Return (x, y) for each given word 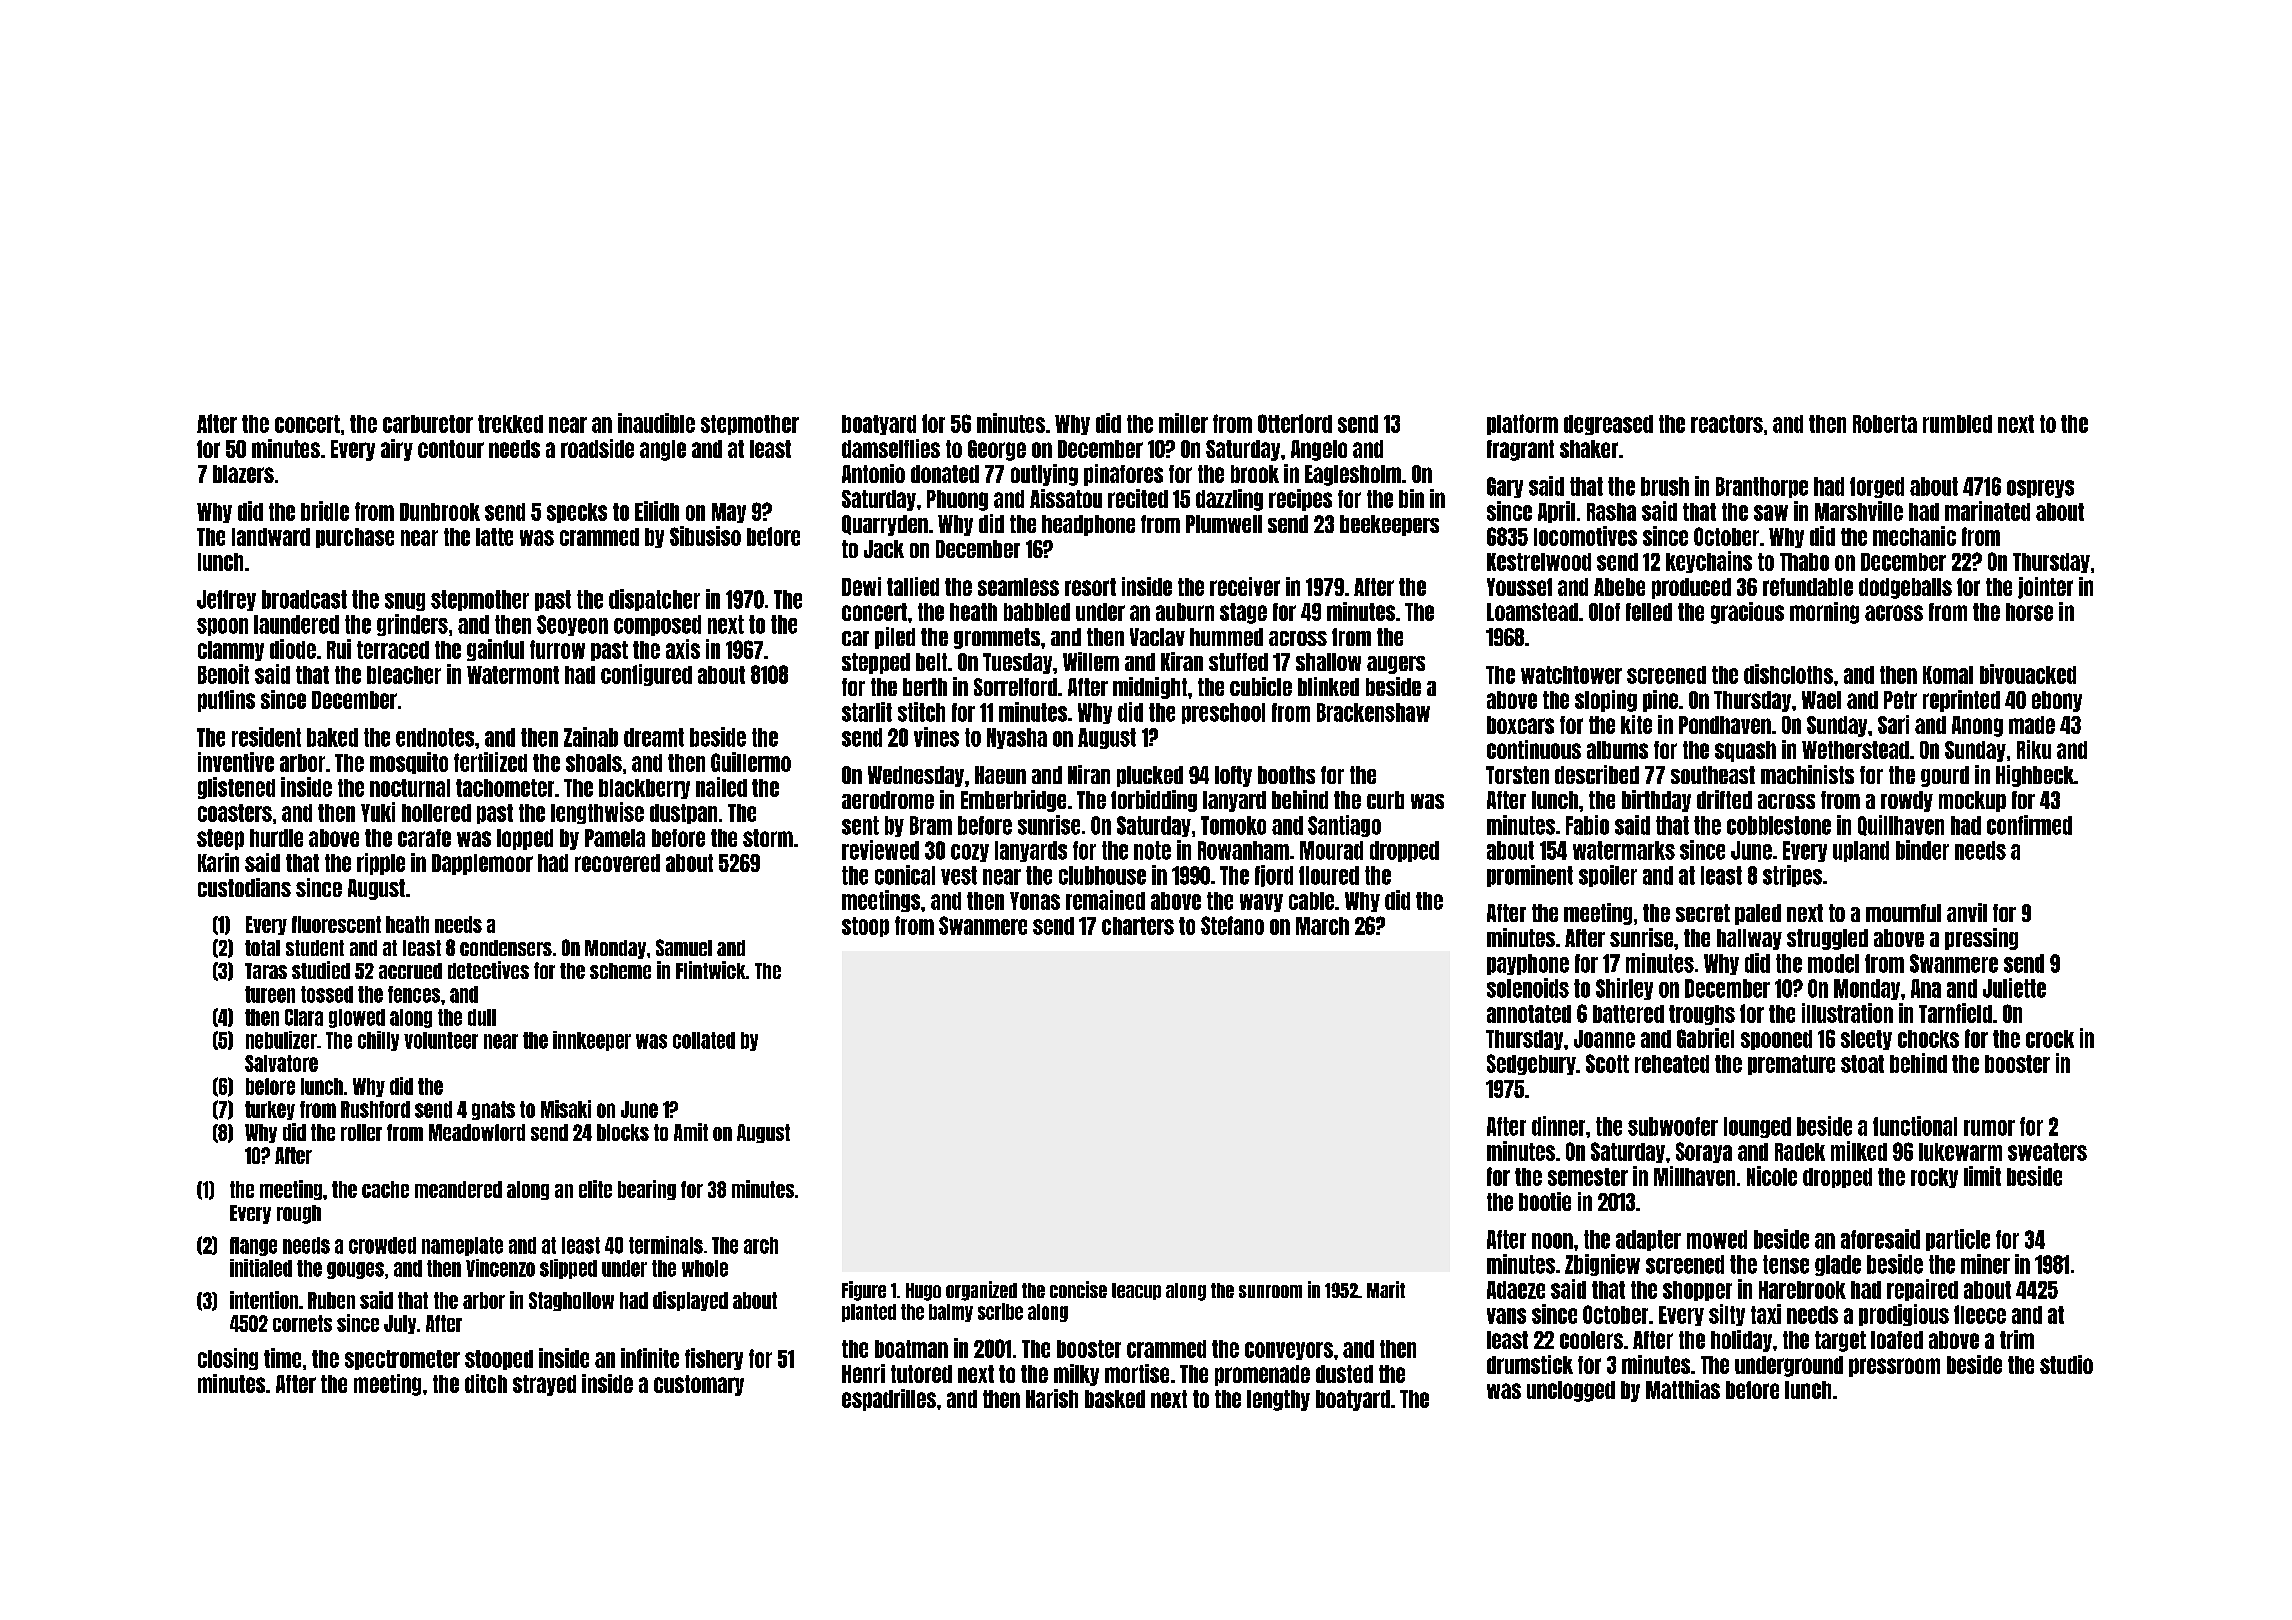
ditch (486, 1383)
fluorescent (336, 924)
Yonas (1035, 901)
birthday (1656, 801)
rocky (1934, 1178)
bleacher (404, 675)
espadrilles (889, 1400)
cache (385, 1189)
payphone (1528, 964)
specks (577, 513)
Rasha (1611, 512)
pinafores (1123, 475)
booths (1286, 775)
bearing (647, 1190)
